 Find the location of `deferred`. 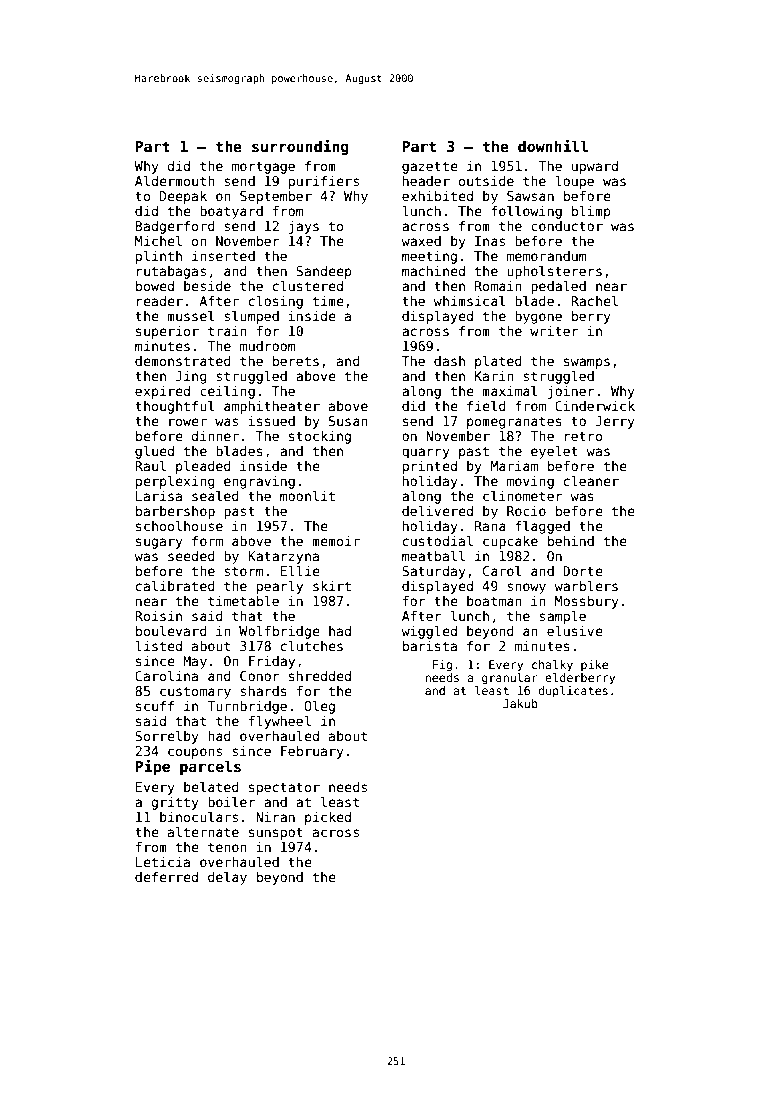

deferred is located at coordinates (166, 877).
